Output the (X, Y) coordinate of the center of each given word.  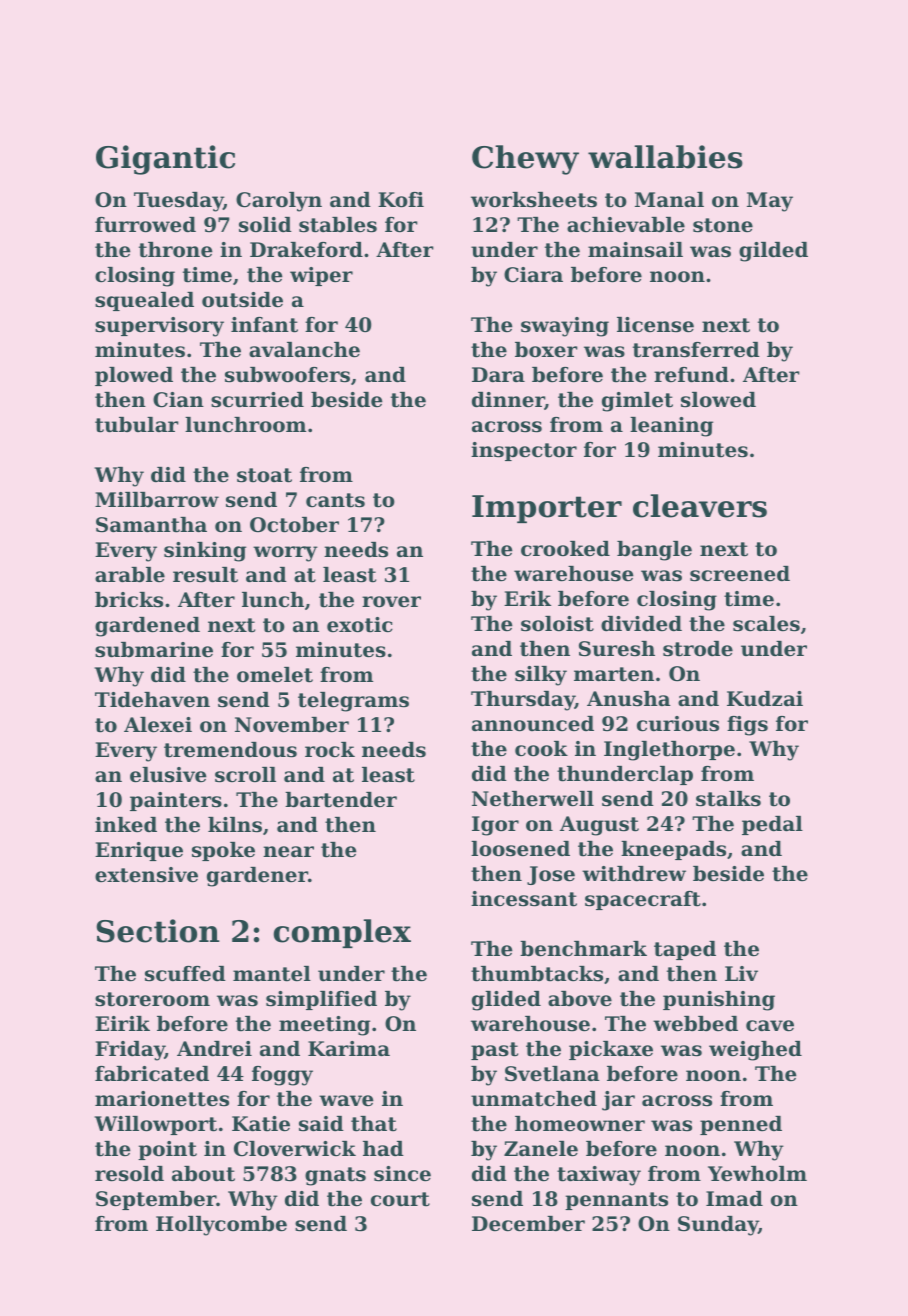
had (383, 1149)
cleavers (700, 506)
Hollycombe (221, 1226)
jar (618, 1101)
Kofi (401, 200)
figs (747, 726)
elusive (168, 775)
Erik (527, 598)
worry (285, 554)
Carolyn (279, 202)
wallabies (665, 157)
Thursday (523, 701)
